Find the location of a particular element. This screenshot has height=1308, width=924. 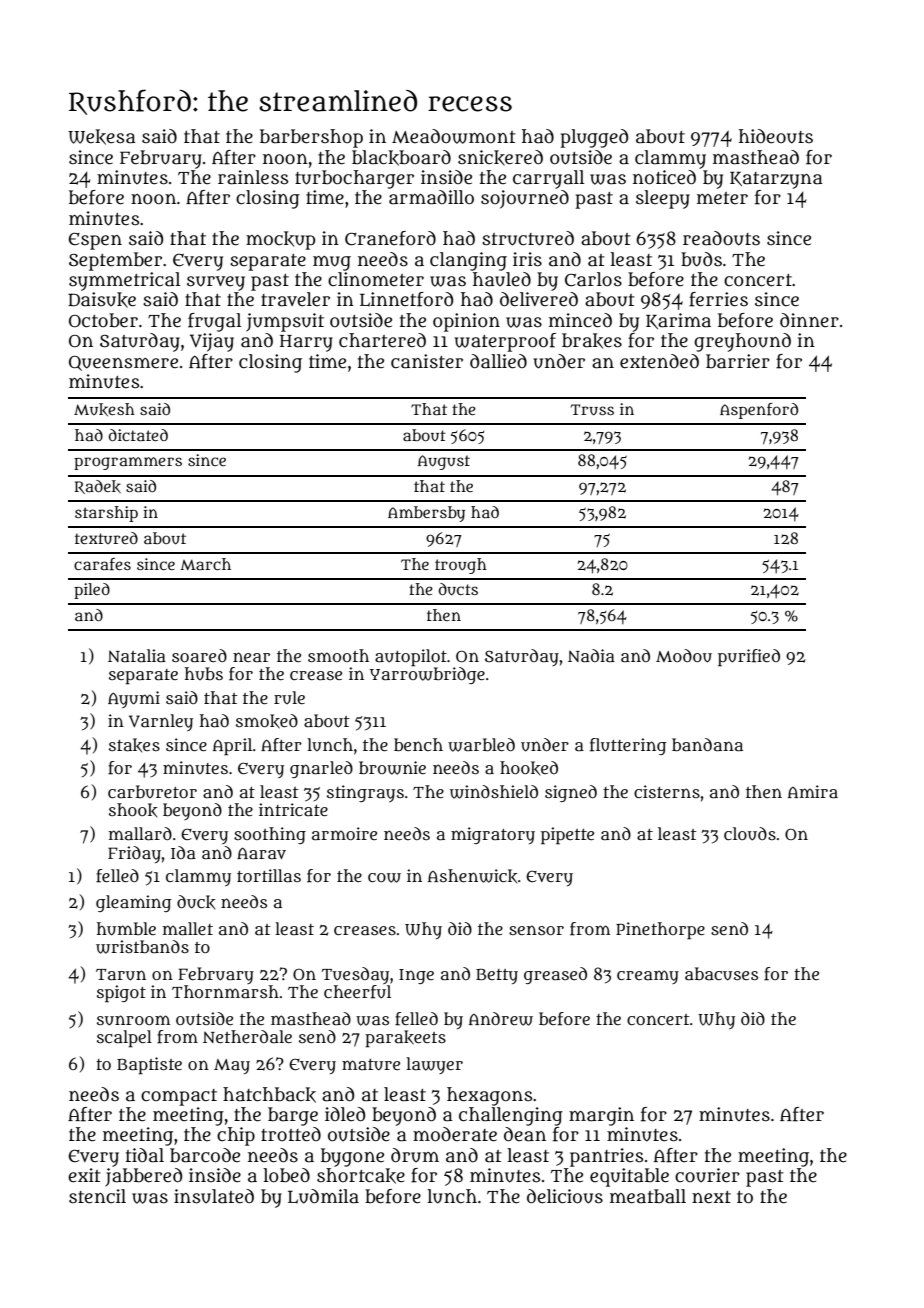

brakes is located at coordinates (592, 341).
